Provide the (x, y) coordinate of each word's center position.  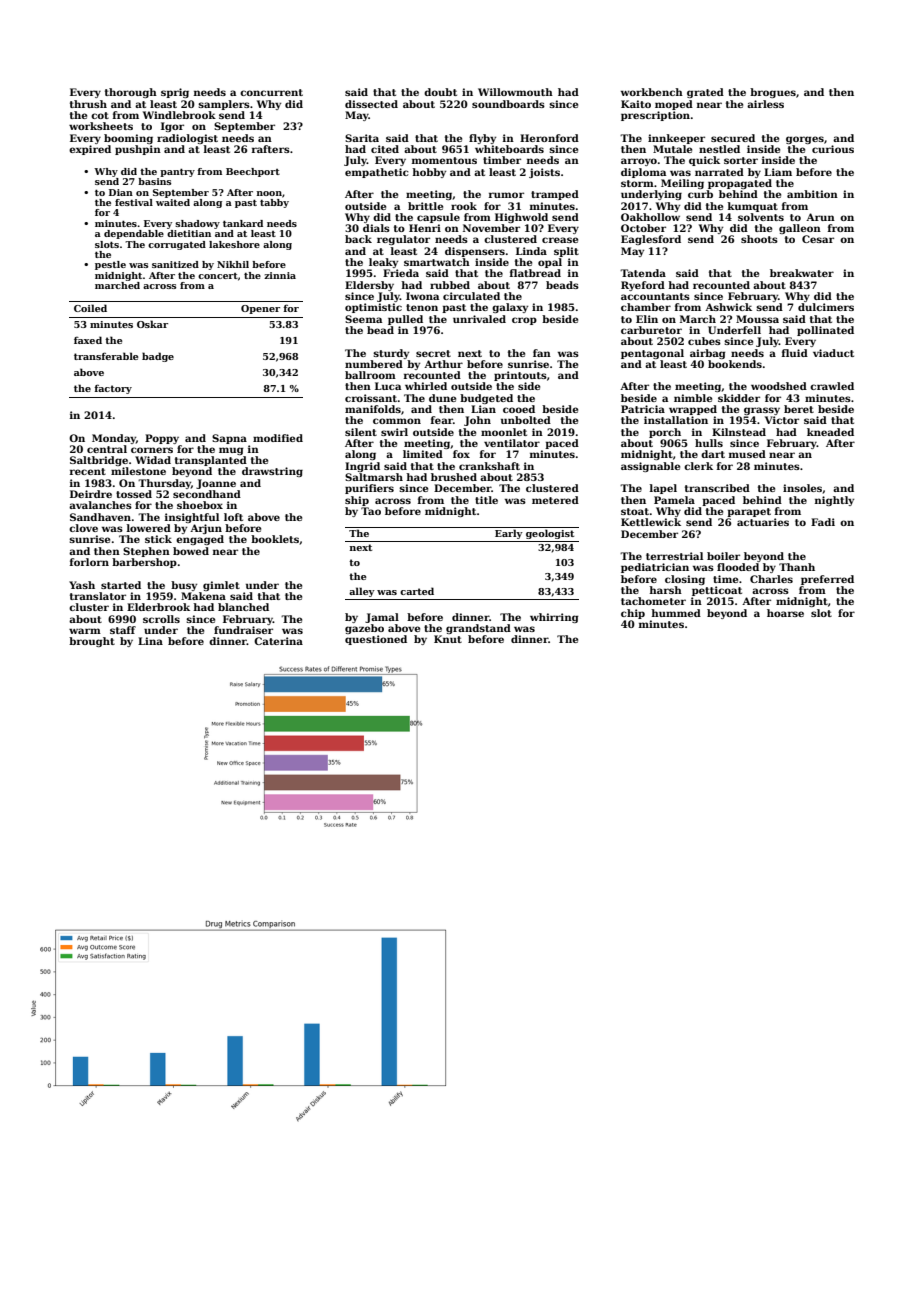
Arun (820, 217)
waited (173, 202)
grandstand (478, 629)
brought (92, 642)
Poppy (162, 439)
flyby (482, 139)
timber (502, 160)
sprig (175, 93)
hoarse (785, 613)
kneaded (830, 432)
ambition (812, 194)
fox (461, 454)
